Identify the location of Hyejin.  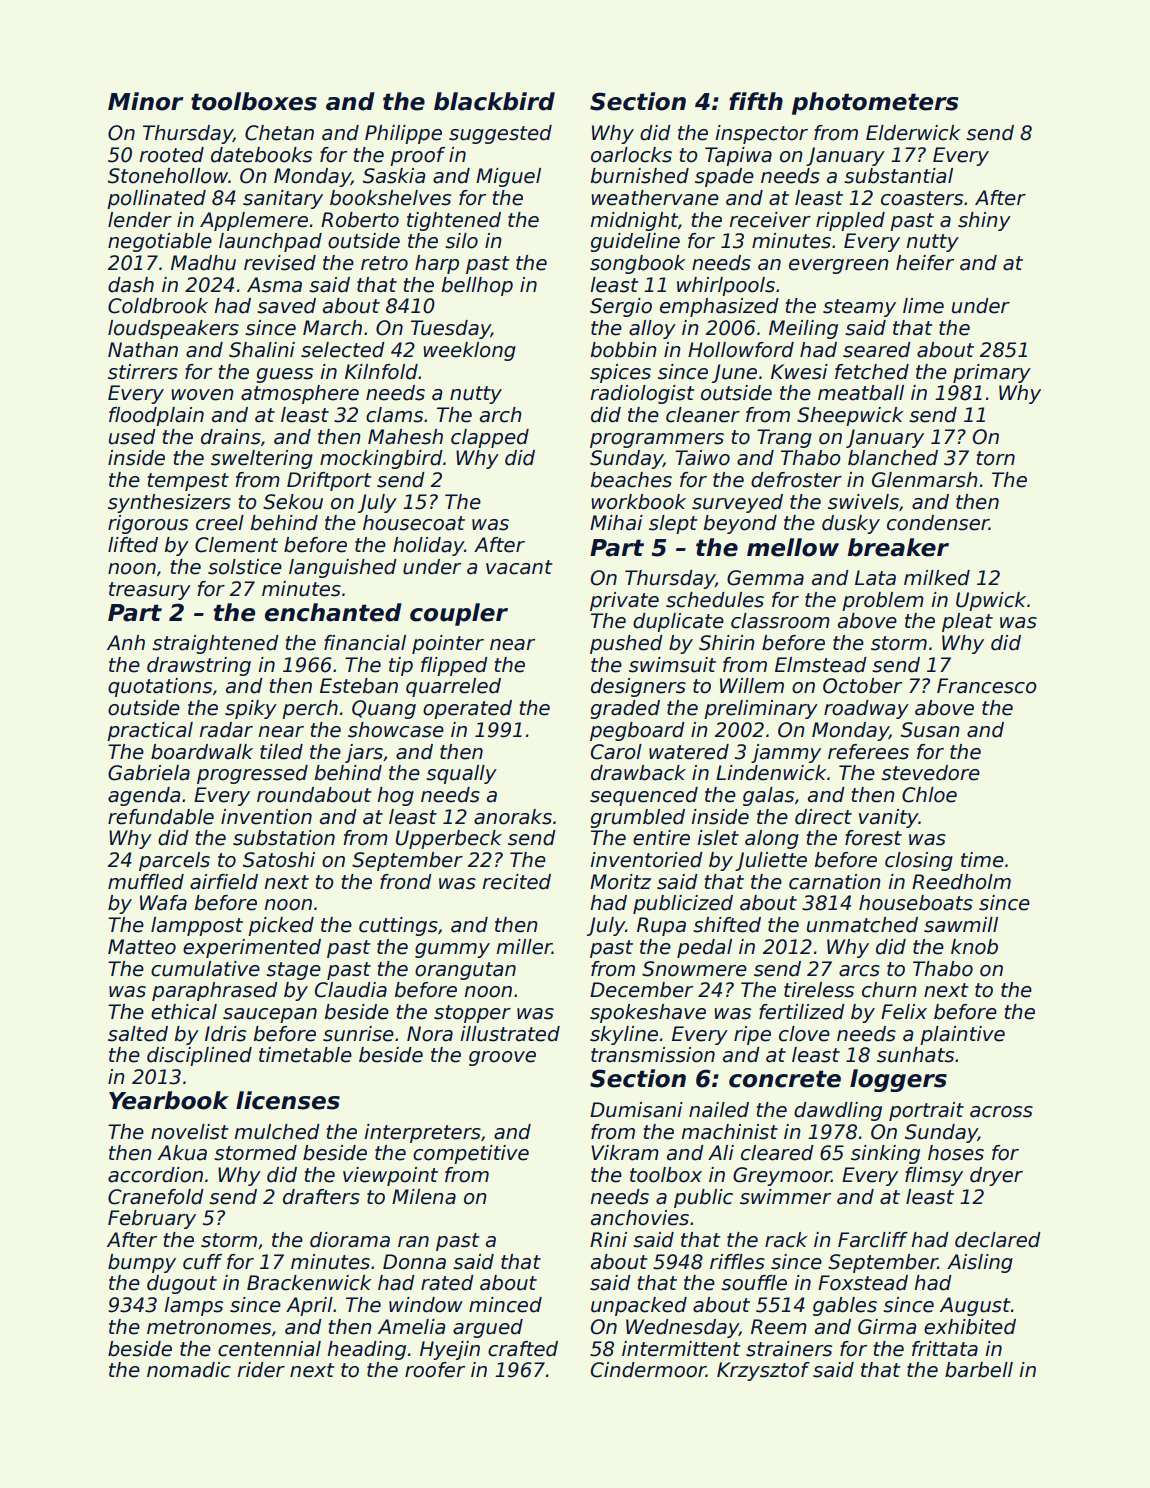
(450, 1350).
